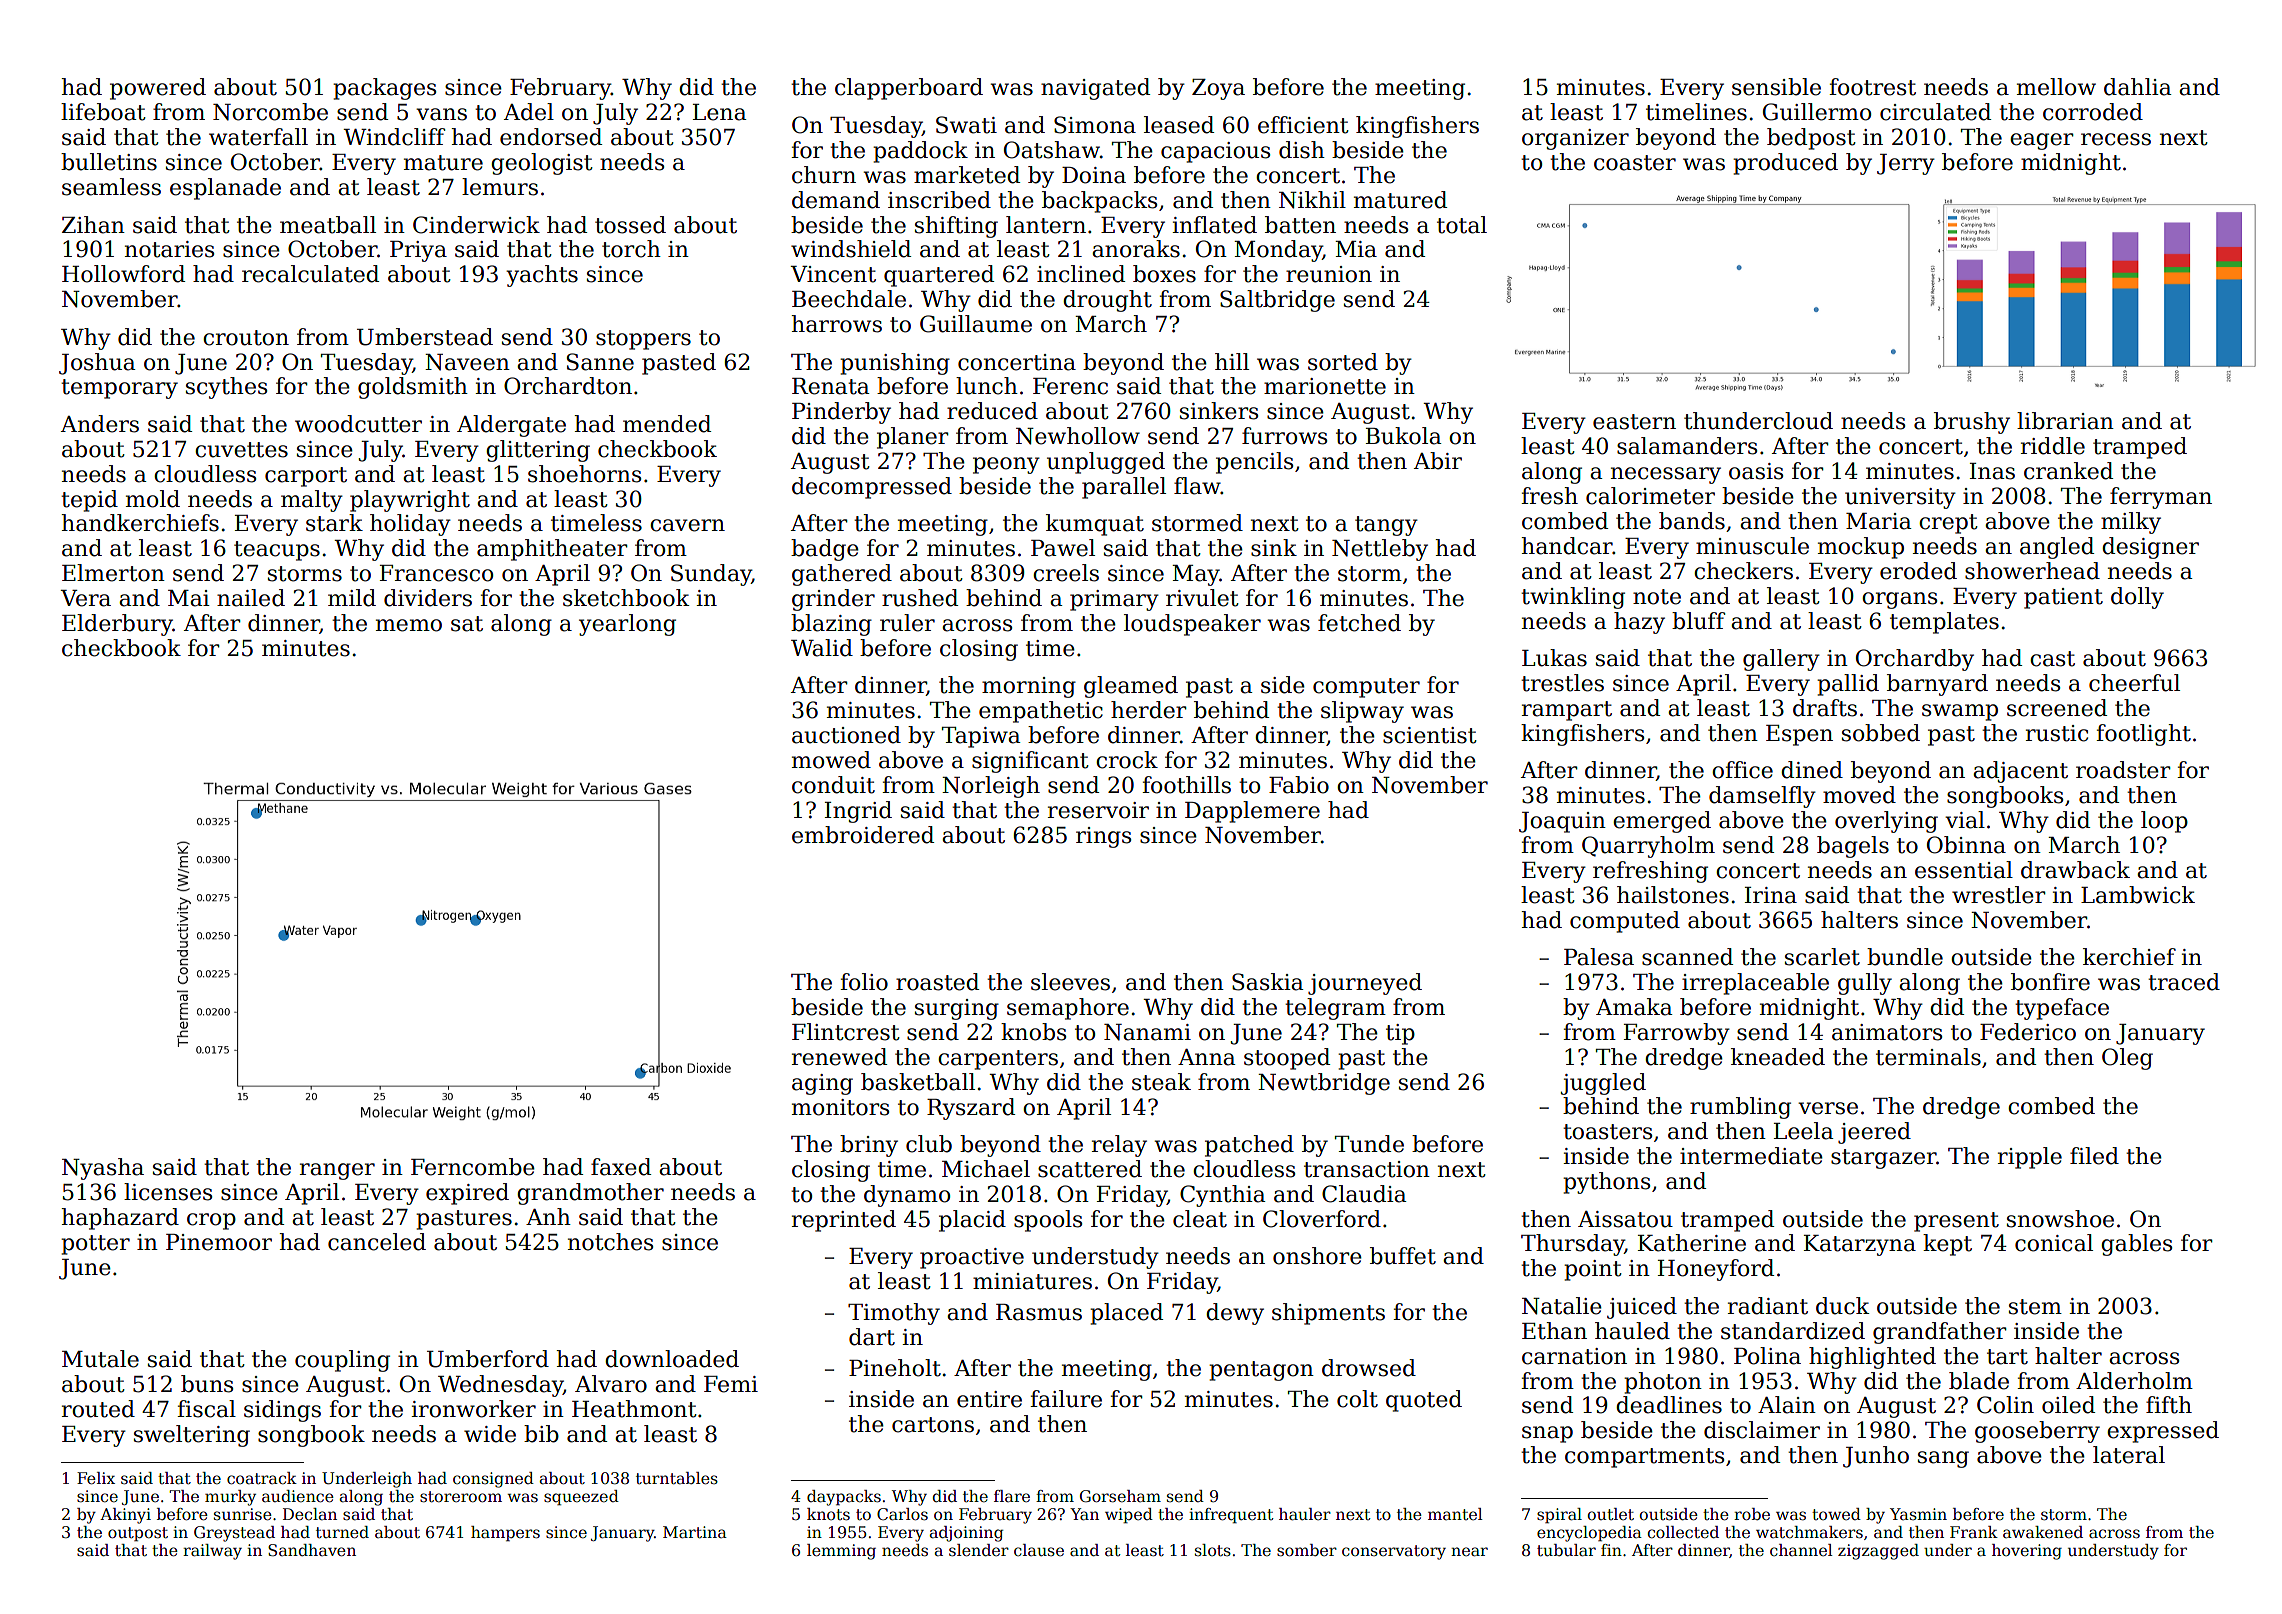 The image size is (2282, 1614). I want to click on marionette, so click(1325, 386).
